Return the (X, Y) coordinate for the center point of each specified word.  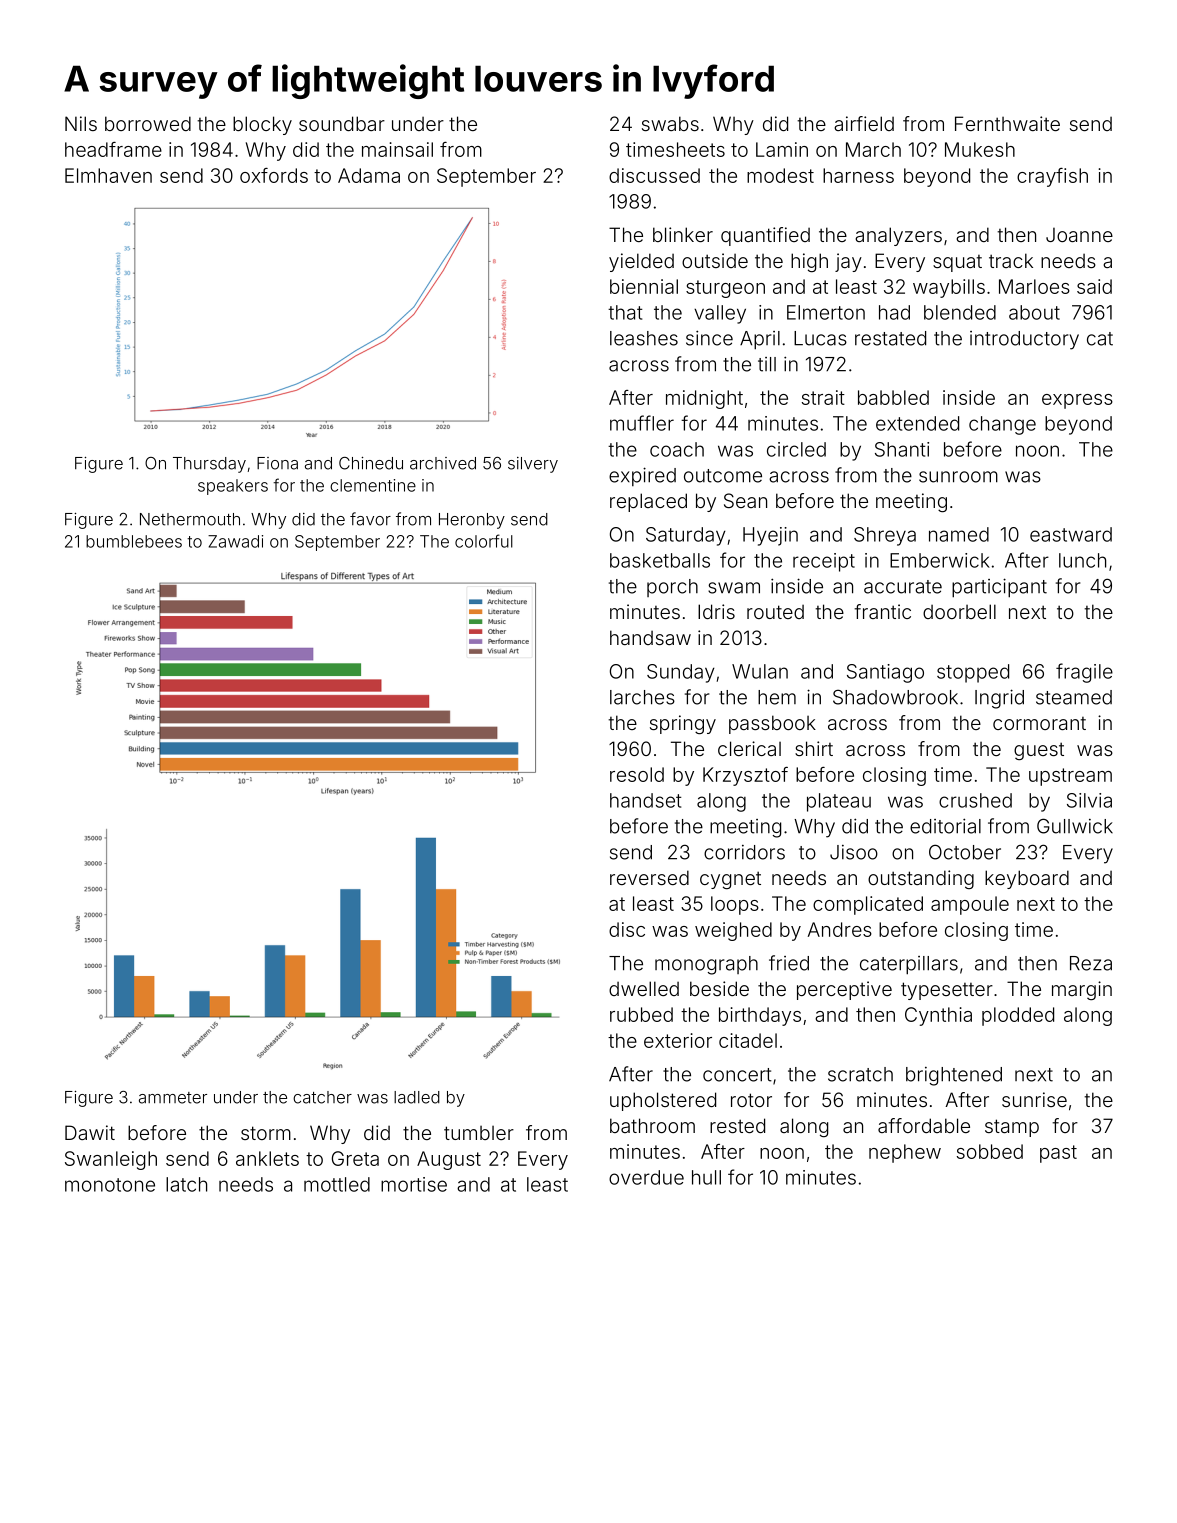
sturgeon (725, 289)
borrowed (148, 123)
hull (706, 1177)
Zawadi (235, 541)
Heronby (472, 521)
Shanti (902, 449)
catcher (322, 1097)
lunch (1082, 560)
